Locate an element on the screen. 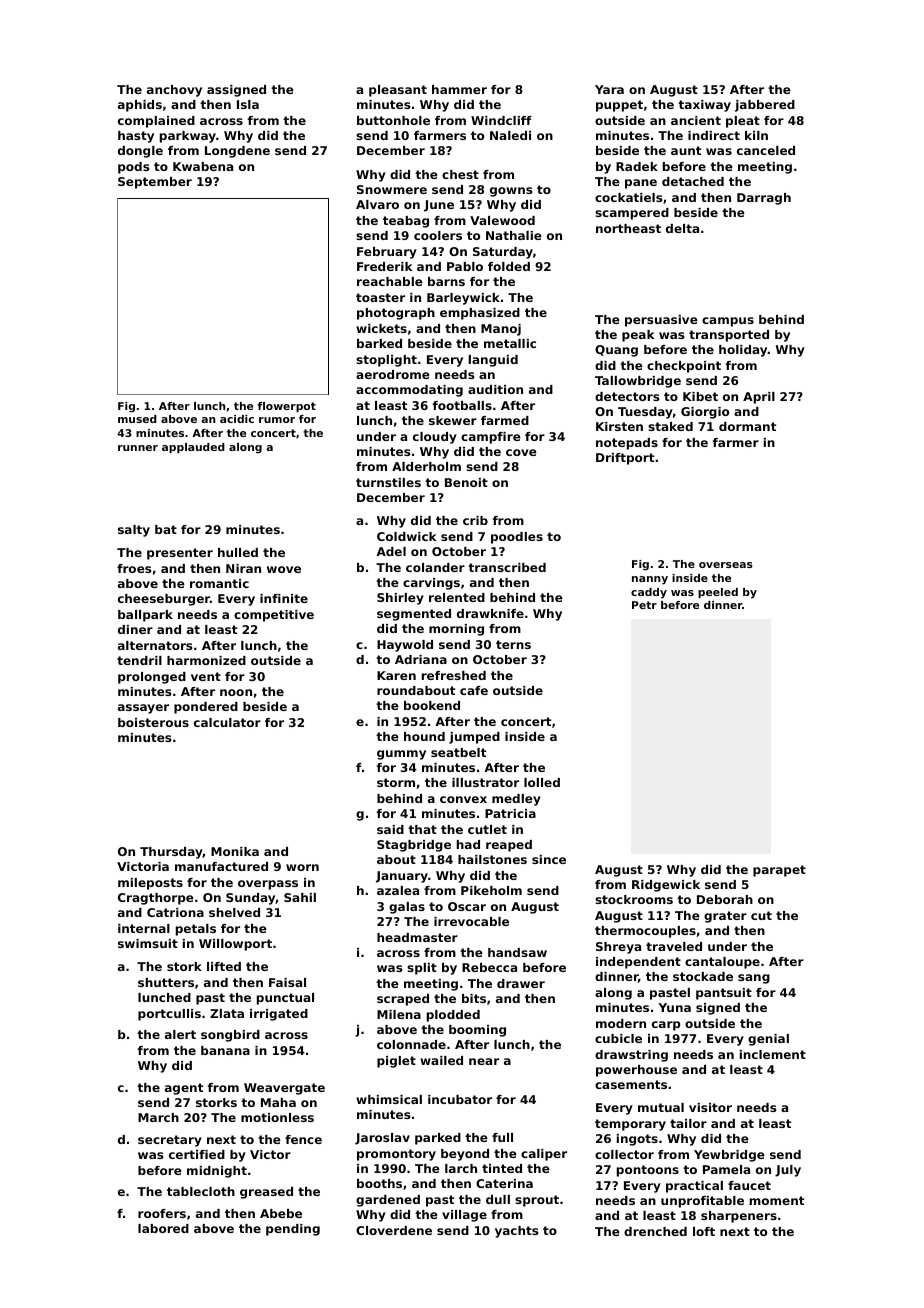 The height and width of the screenshot is (1308, 924). Cloverdene is located at coordinates (394, 1230).
